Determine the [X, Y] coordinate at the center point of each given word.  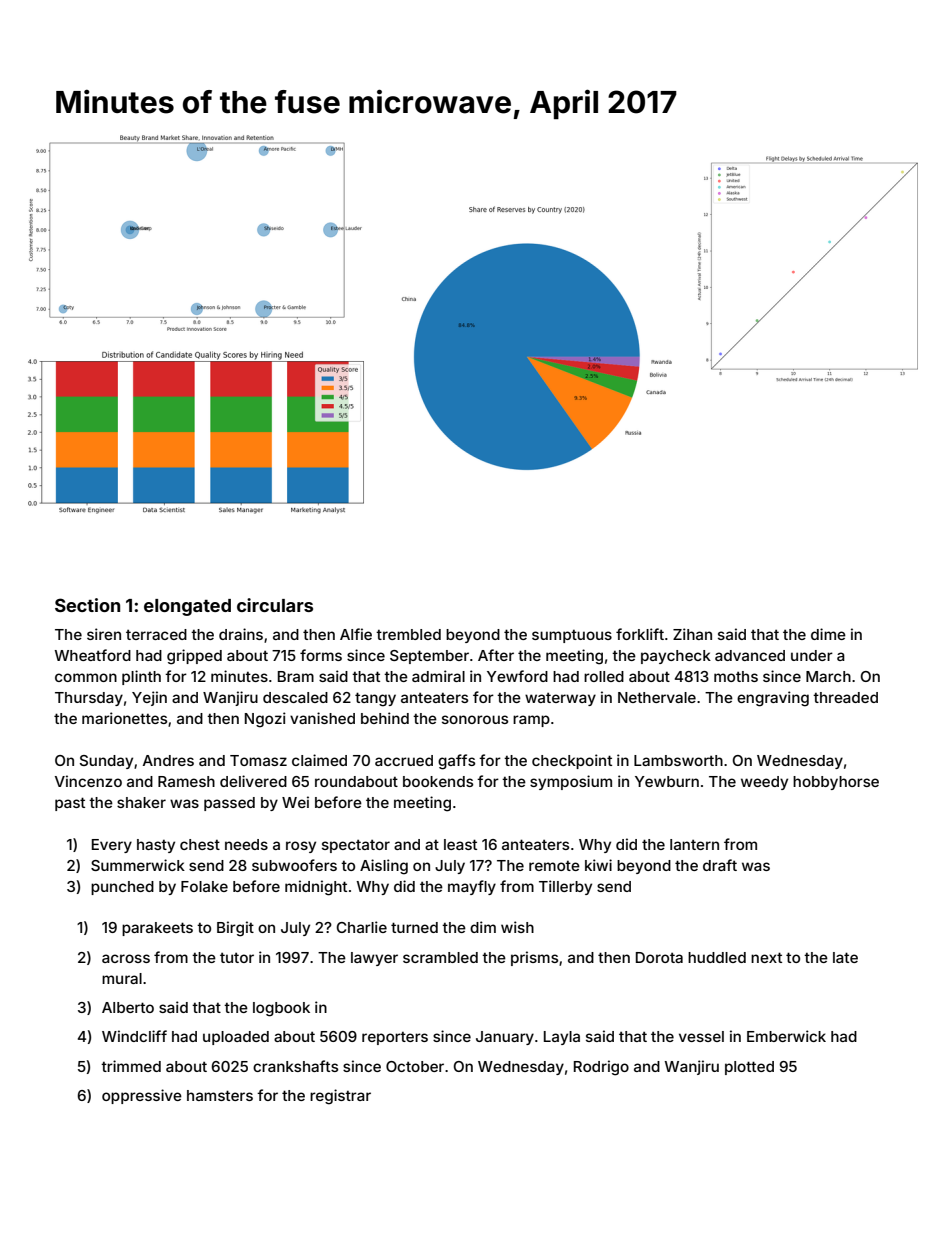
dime [828, 634]
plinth [141, 677]
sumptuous [572, 636]
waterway [560, 699]
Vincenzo [88, 781]
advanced [750, 655]
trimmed [131, 1066]
